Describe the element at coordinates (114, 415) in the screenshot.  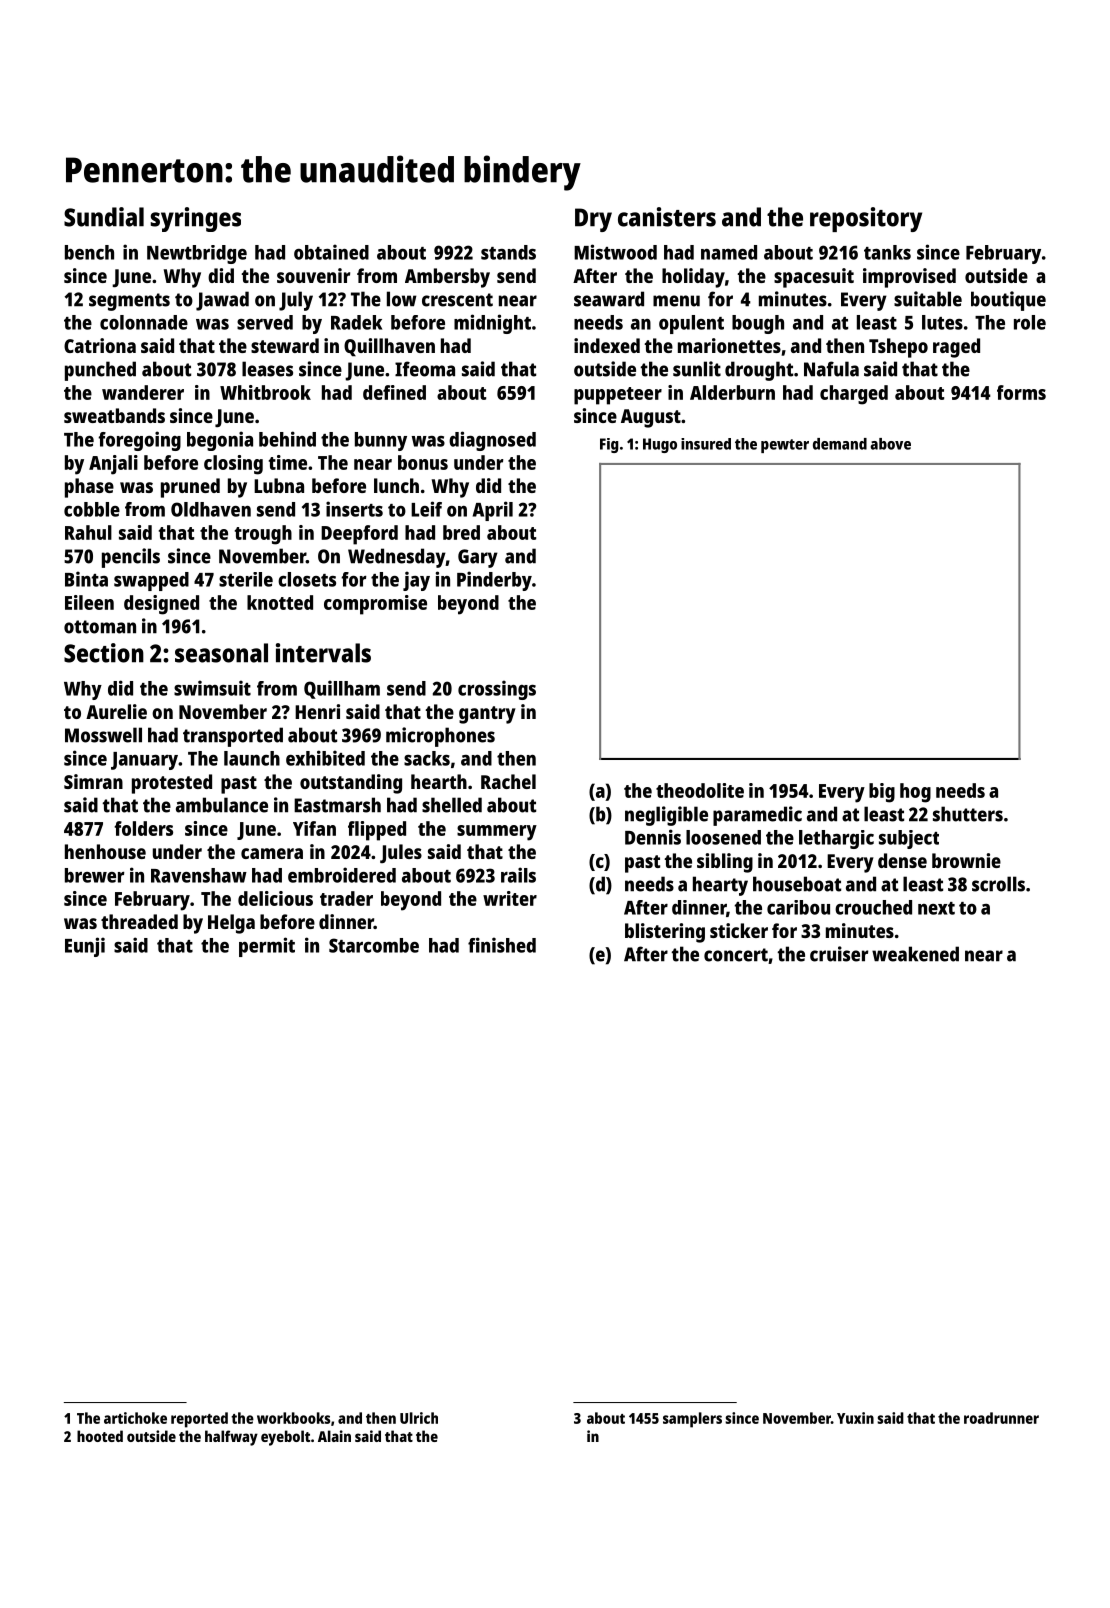
I see `sweatbands` at that location.
